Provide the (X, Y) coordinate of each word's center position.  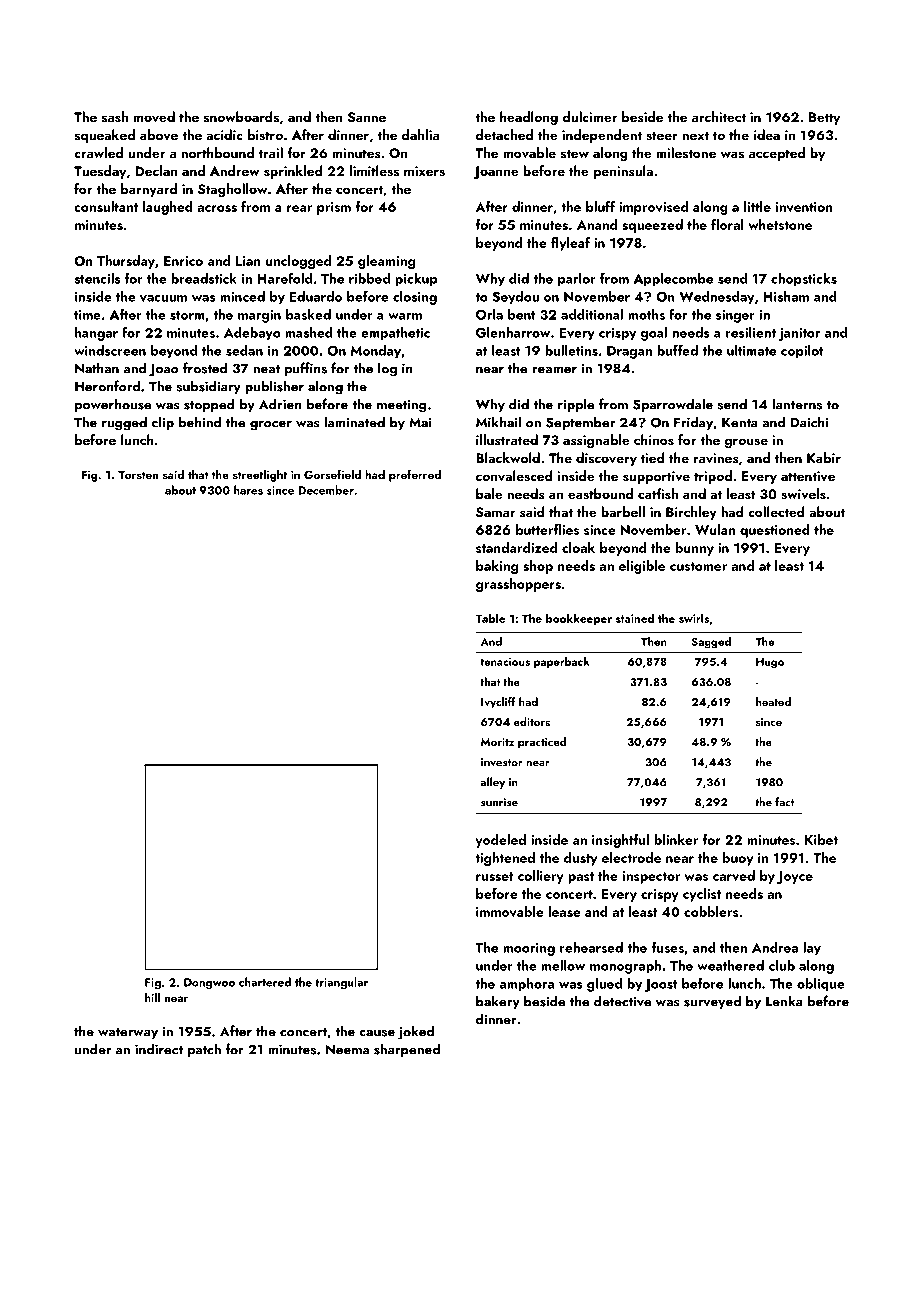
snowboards (241, 117)
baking (497, 567)
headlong (529, 118)
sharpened (407, 1050)
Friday (693, 423)
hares (248, 490)
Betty (824, 118)
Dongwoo (209, 984)
